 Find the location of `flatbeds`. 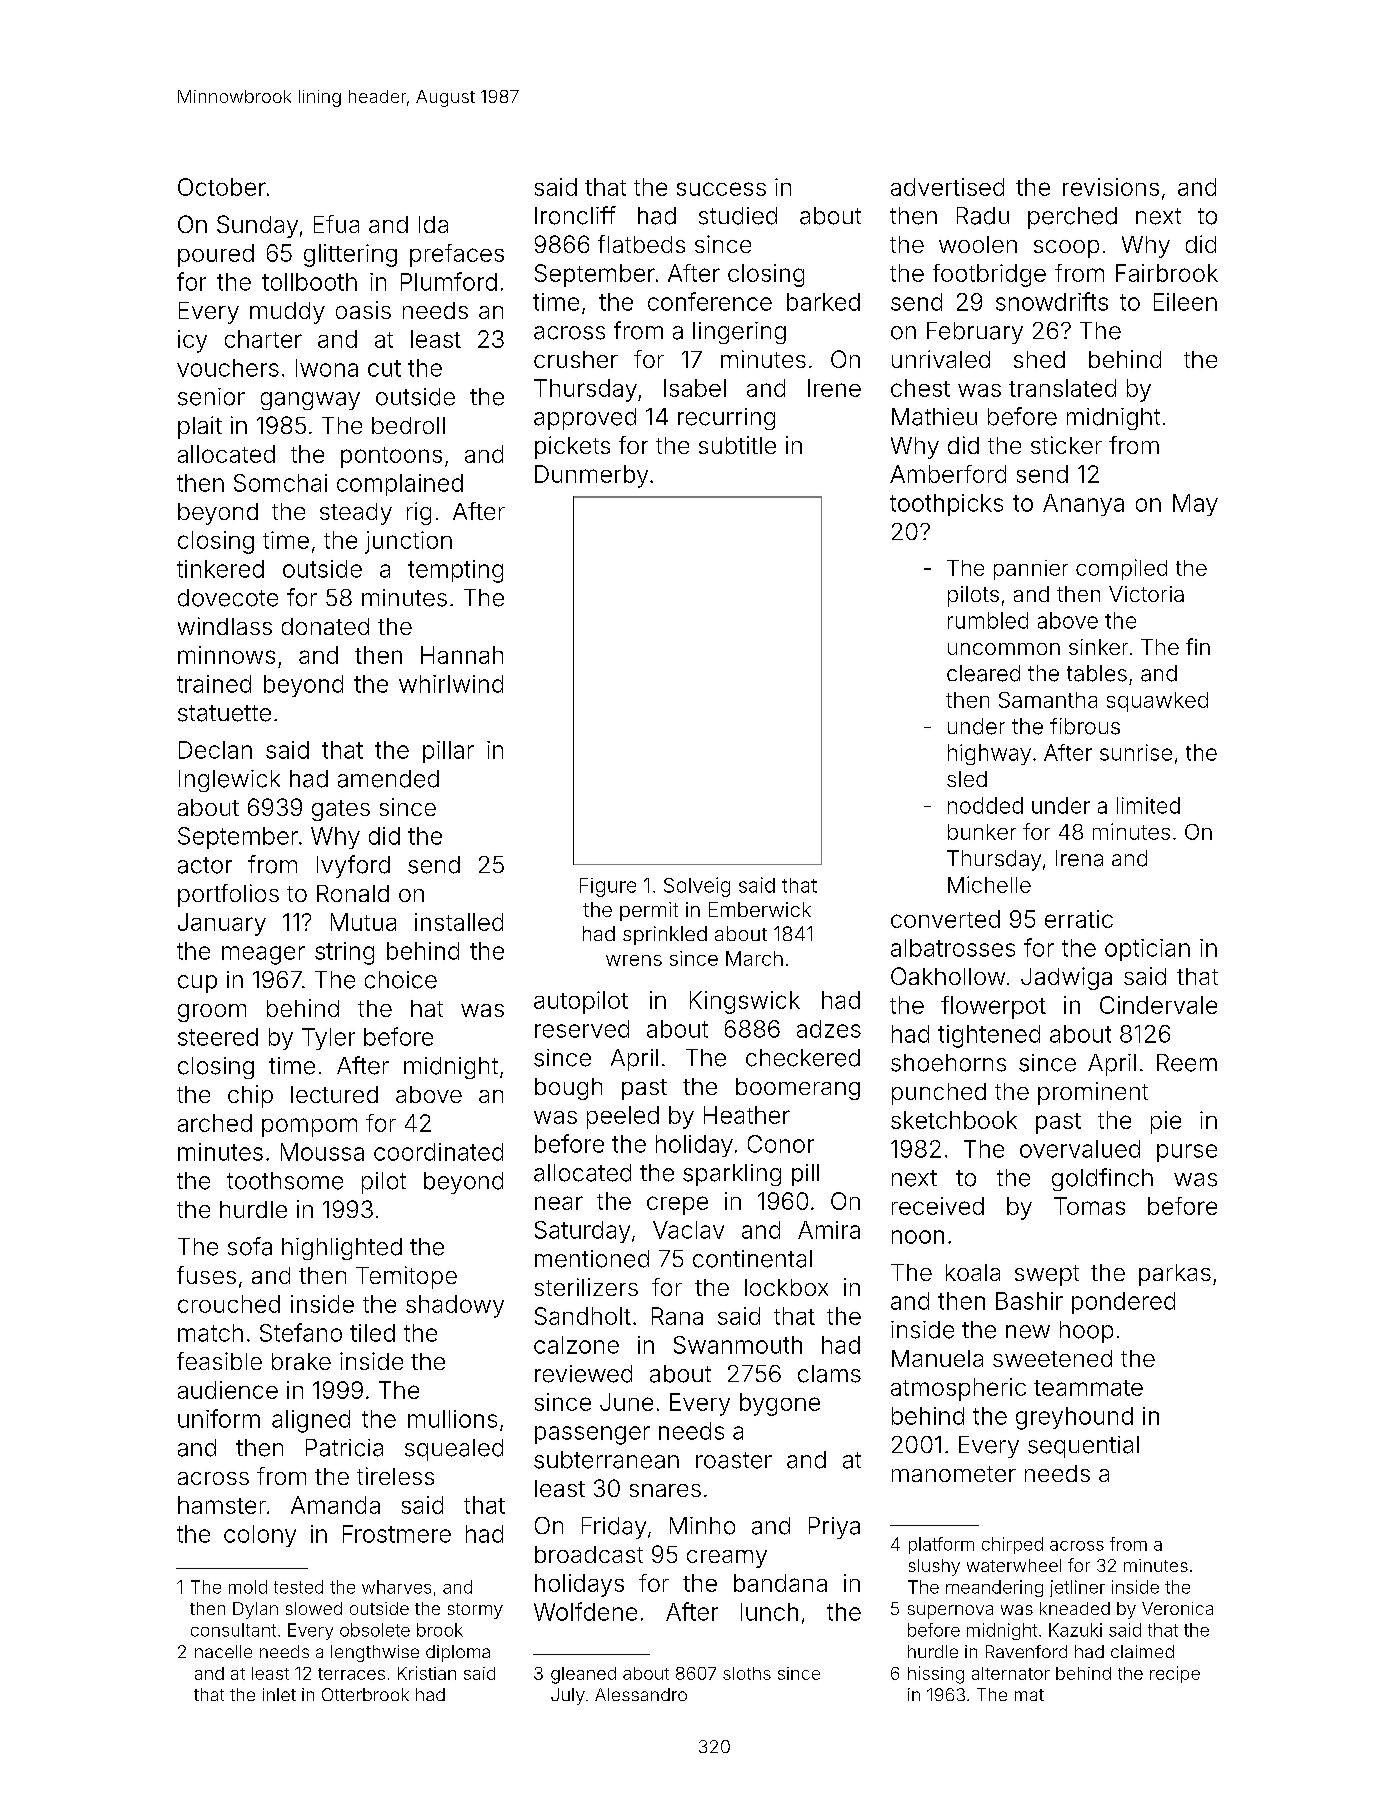

flatbeds is located at coordinates (641, 244).
